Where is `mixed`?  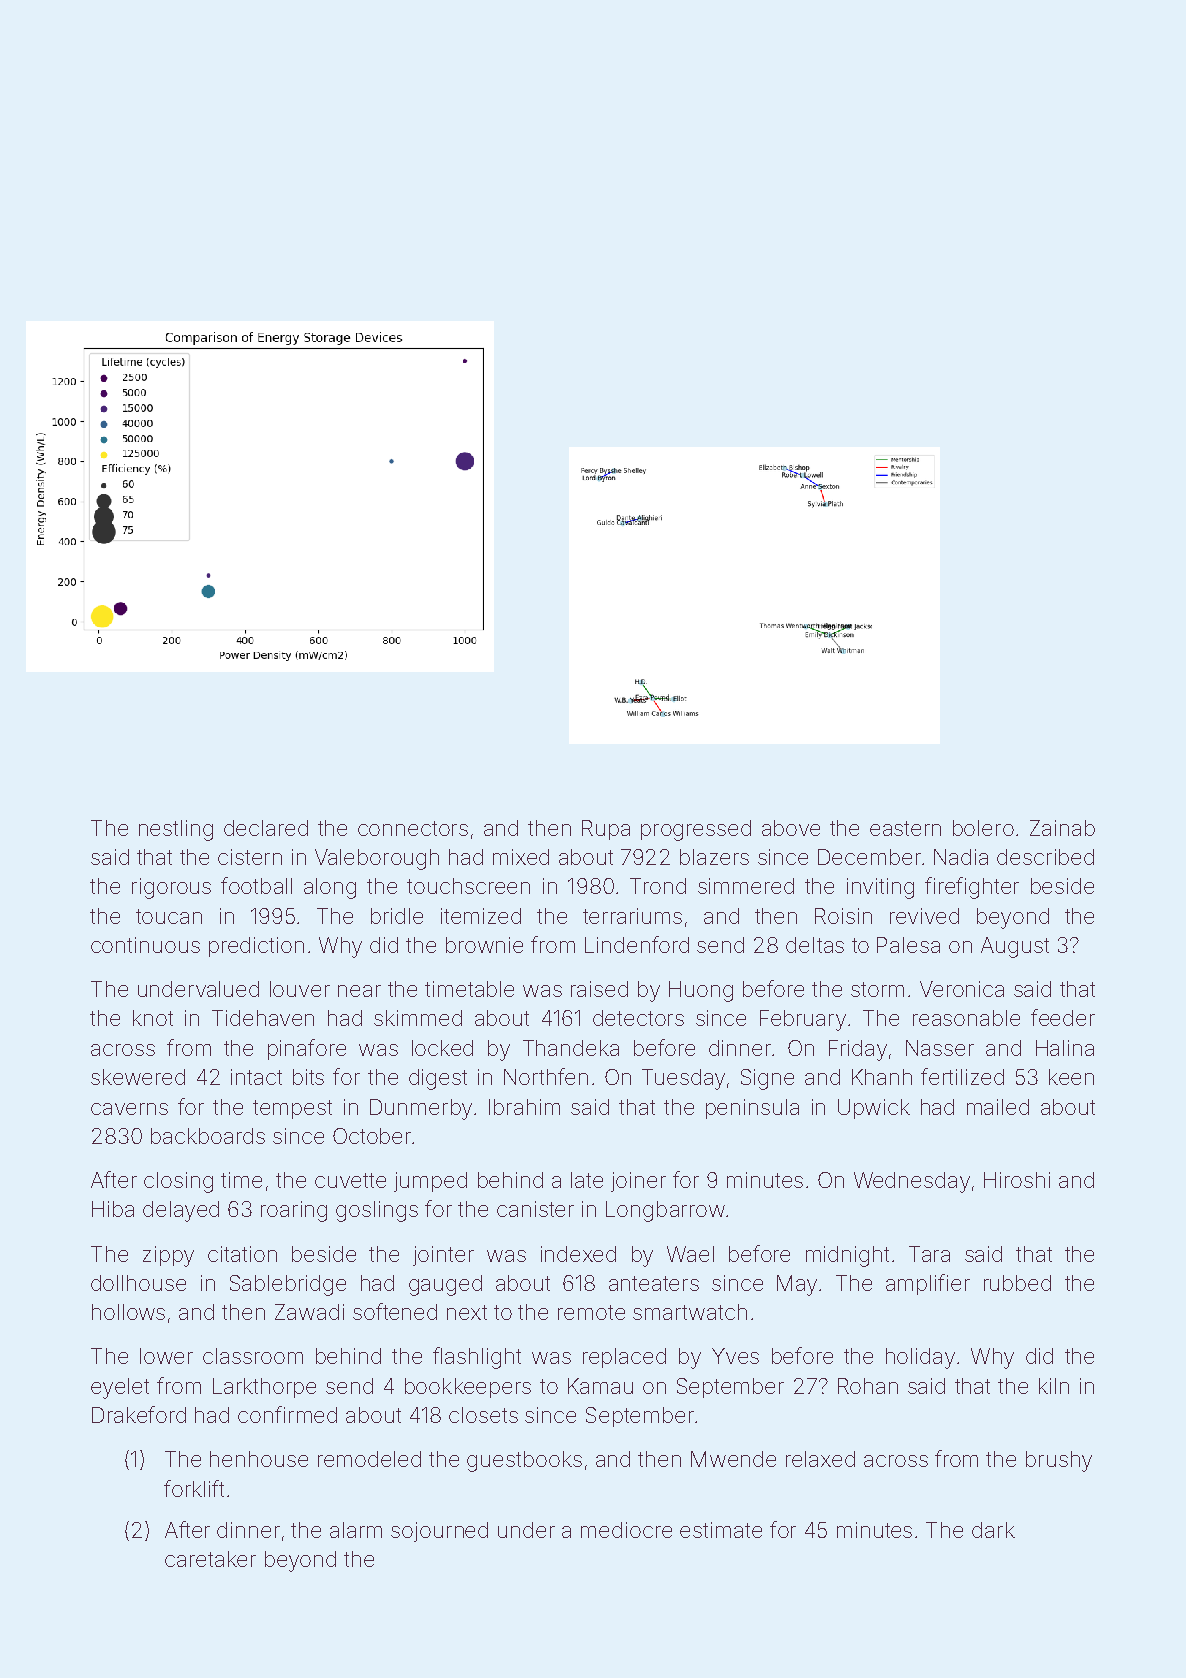
mixed is located at coordinates (521, 857).
